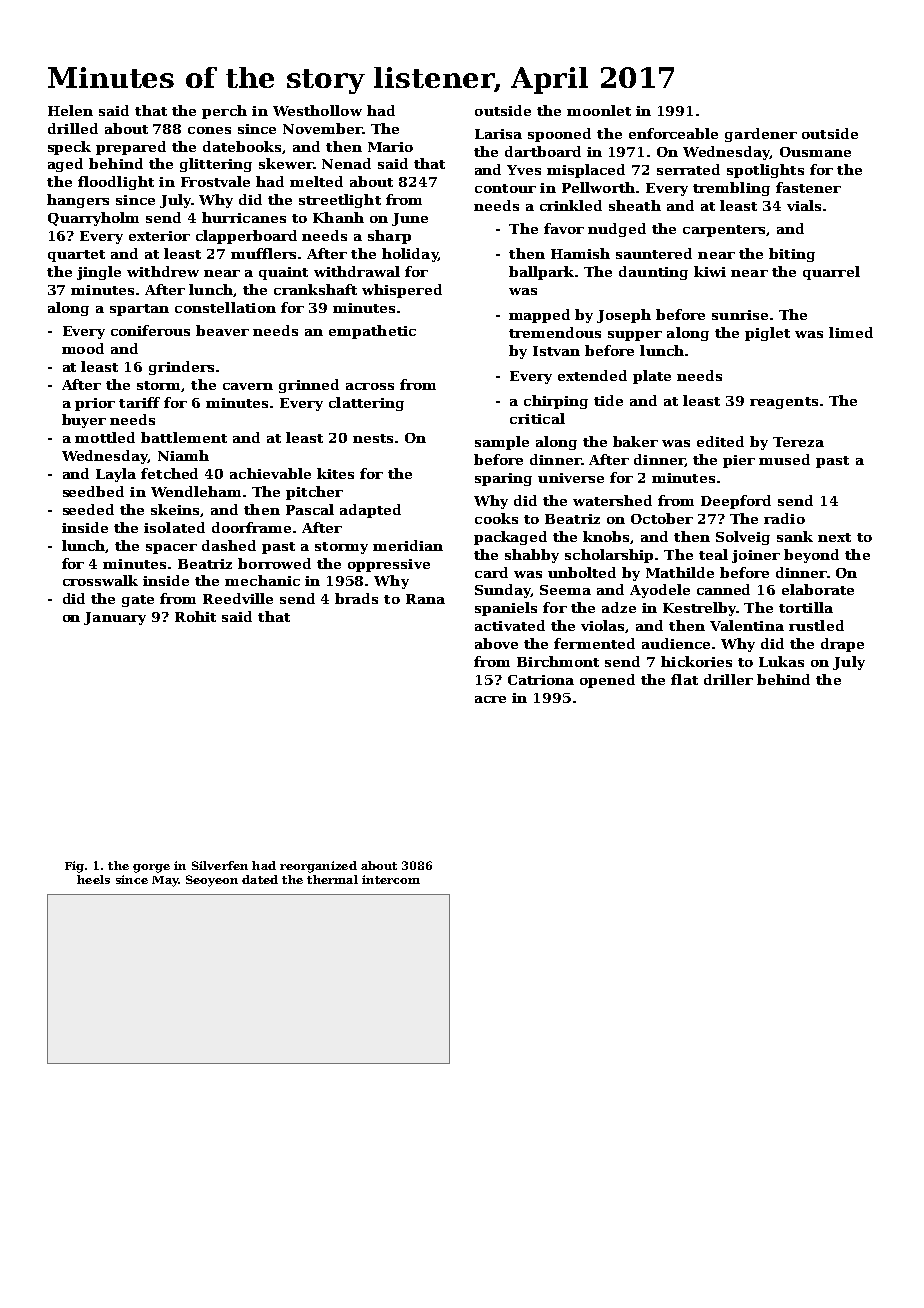  Describe the element at coordinates (599, 110) in the document. I see `moonlet` at that location.
